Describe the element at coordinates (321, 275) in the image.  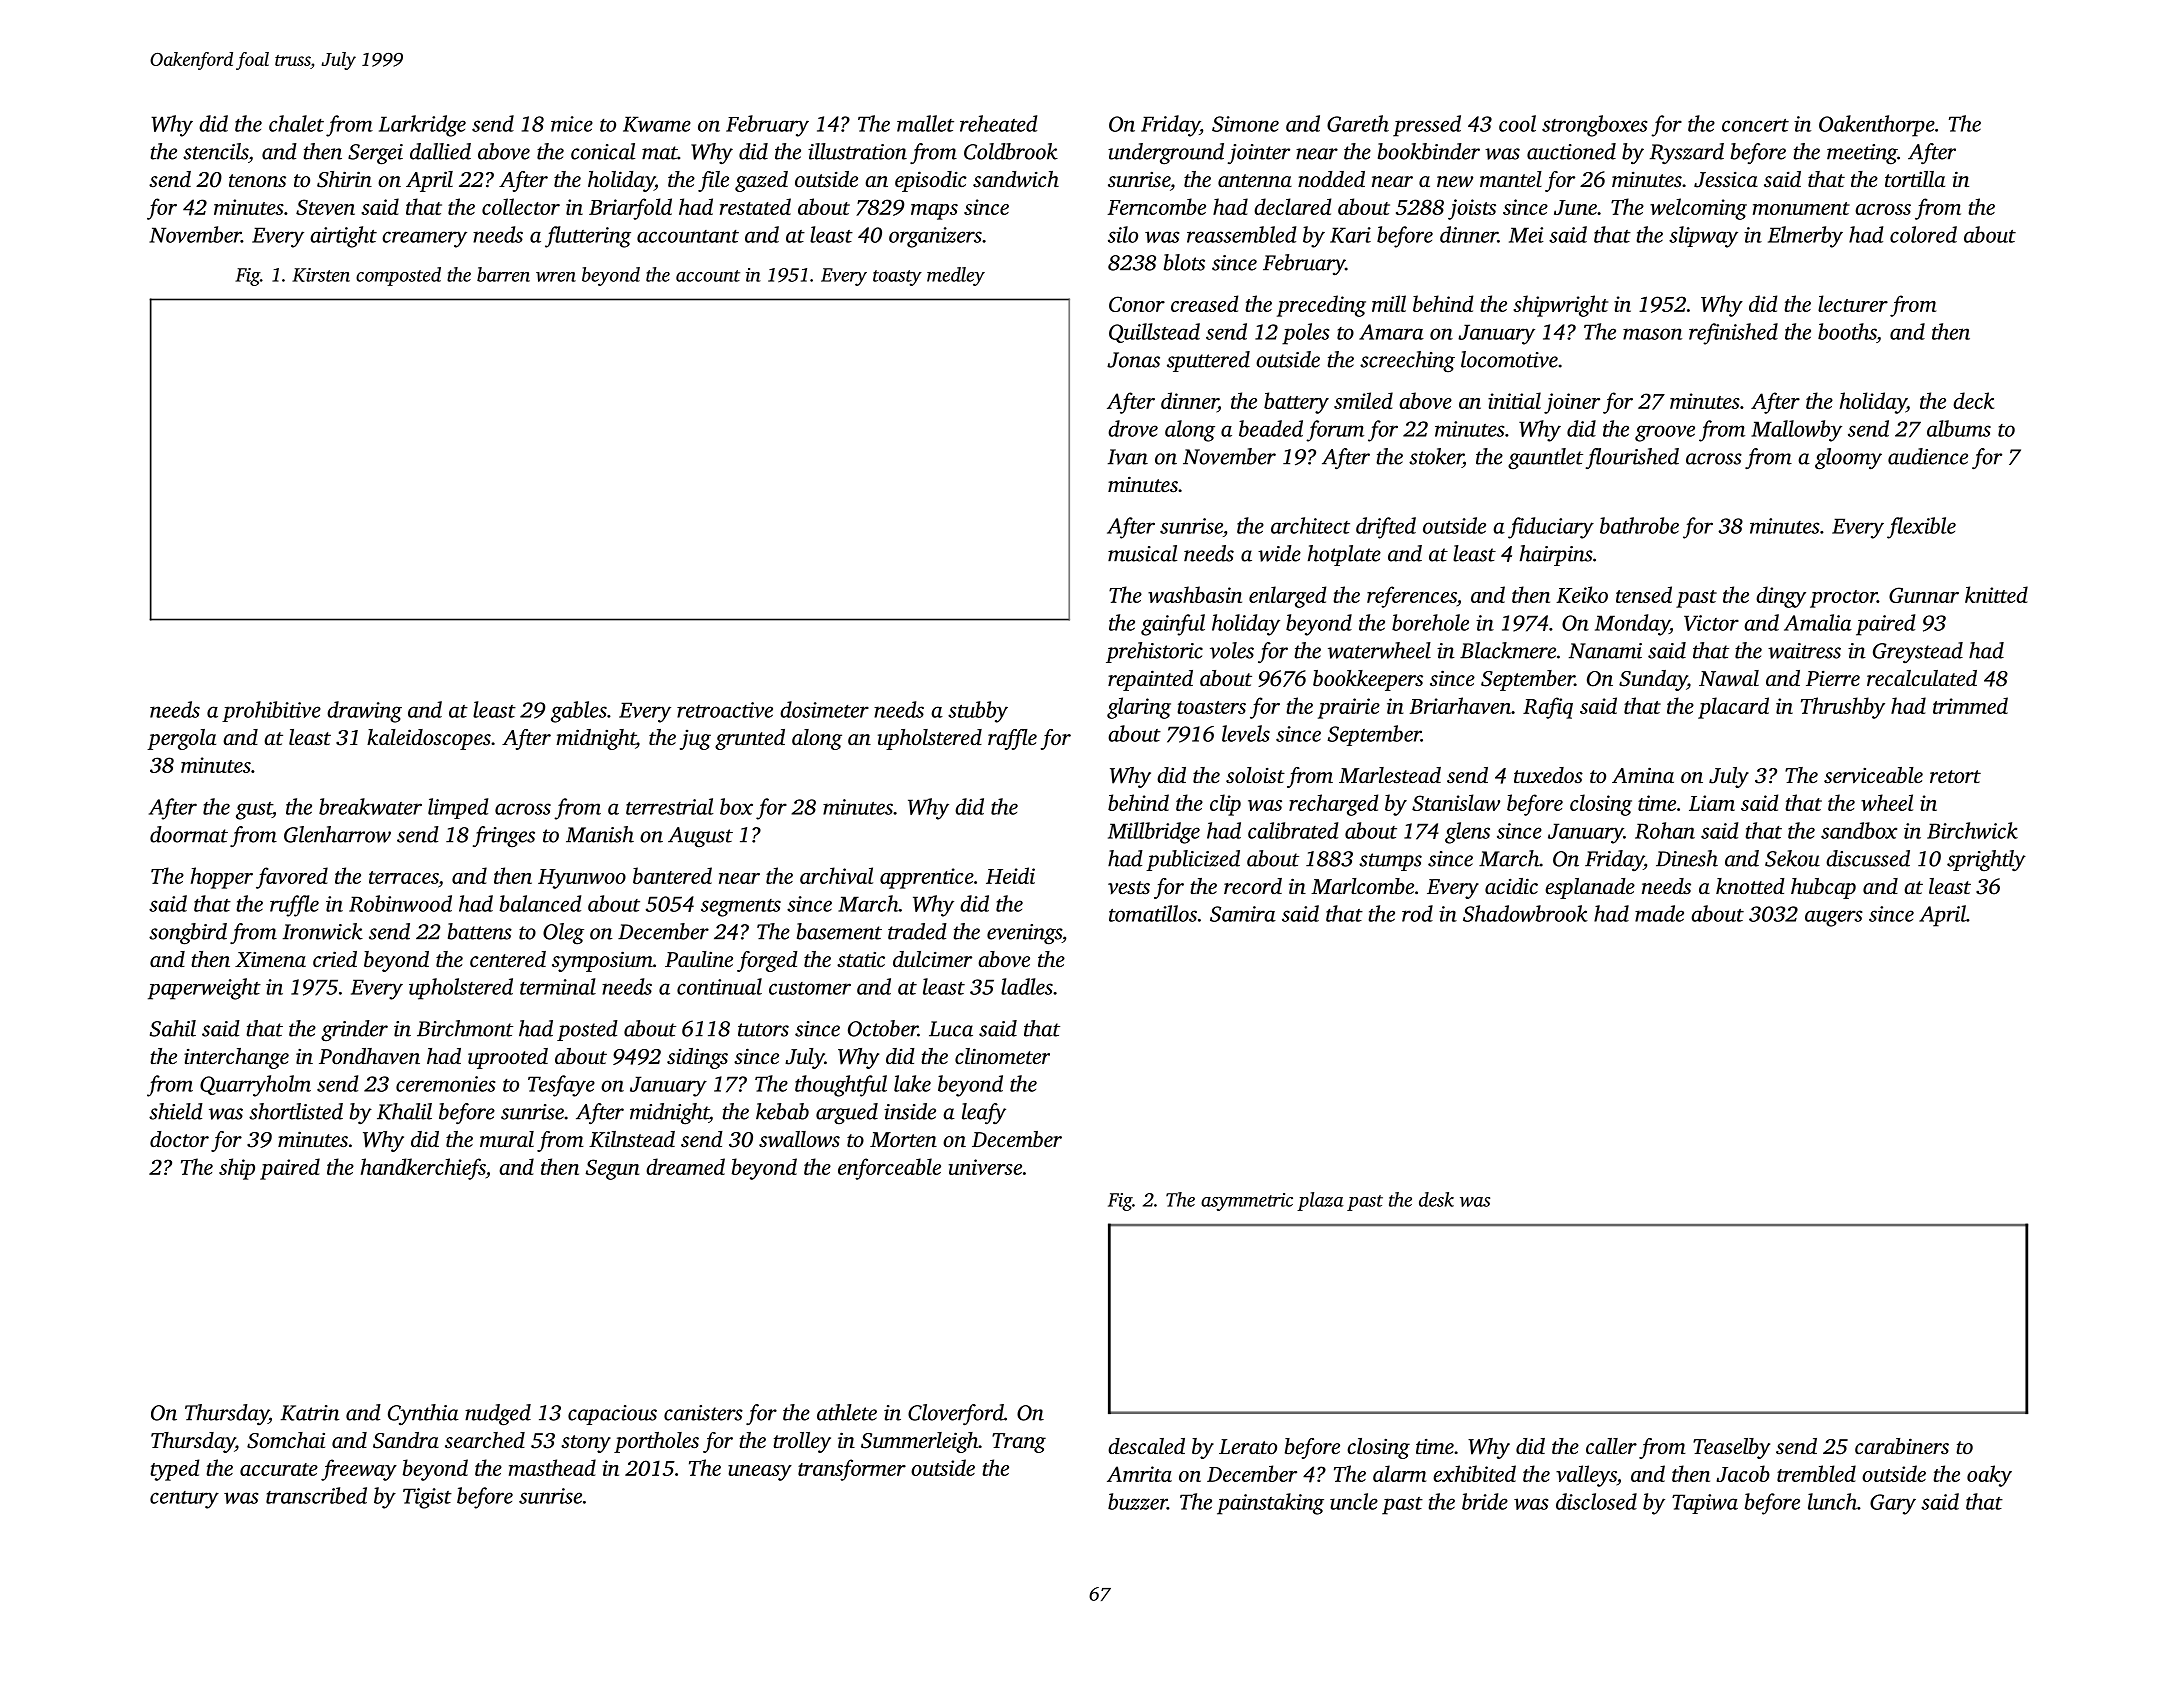
I see `Kirsten` at that location.
